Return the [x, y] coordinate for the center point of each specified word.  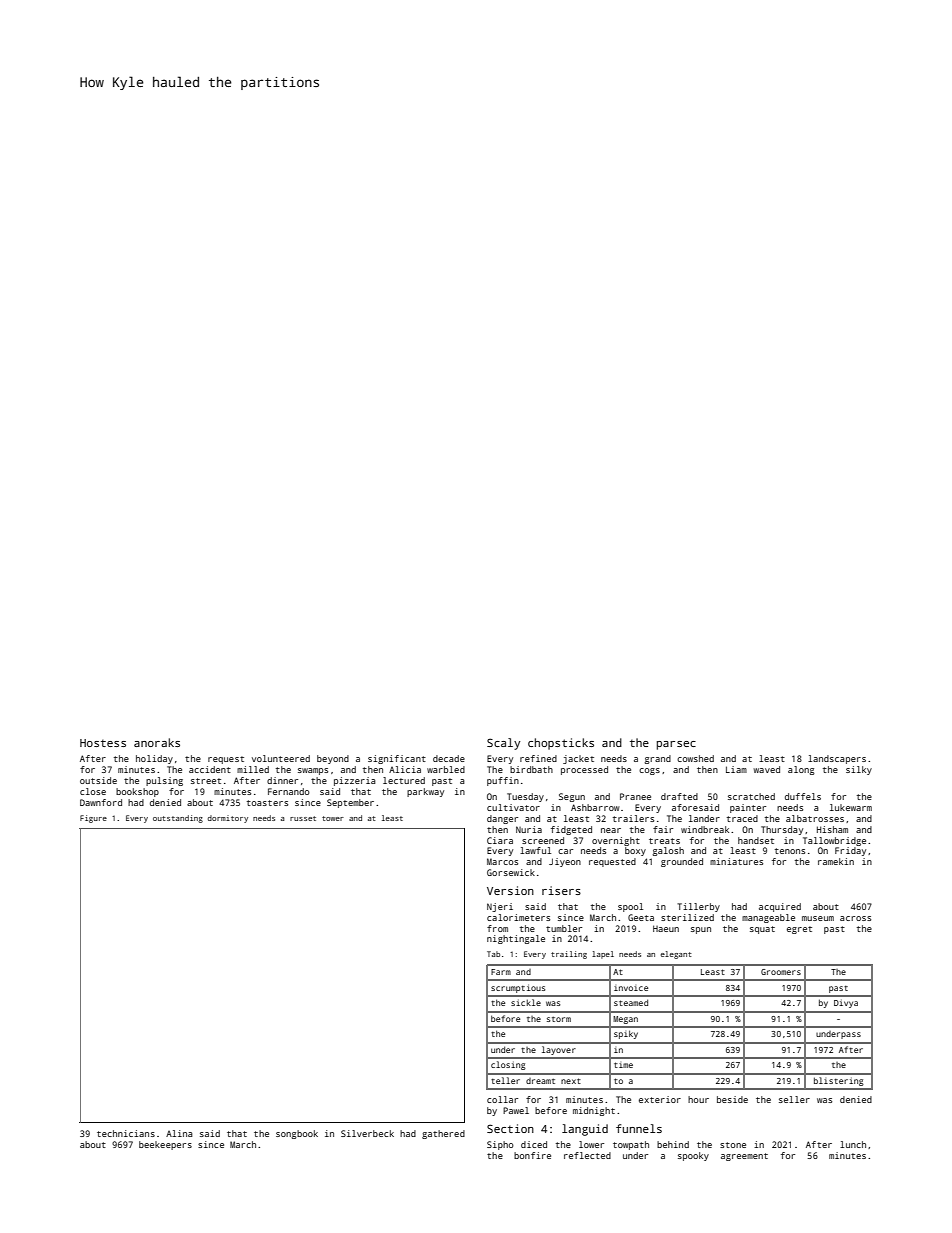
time [623, 1065]
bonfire [532, 1155]
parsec [676, 745]
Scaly [503, 744]
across [855, 918]
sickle [526, 1002]
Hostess [103, 743]
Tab [493, 954]
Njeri [500, 907]
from [497, 928]
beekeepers [165, 1145]
